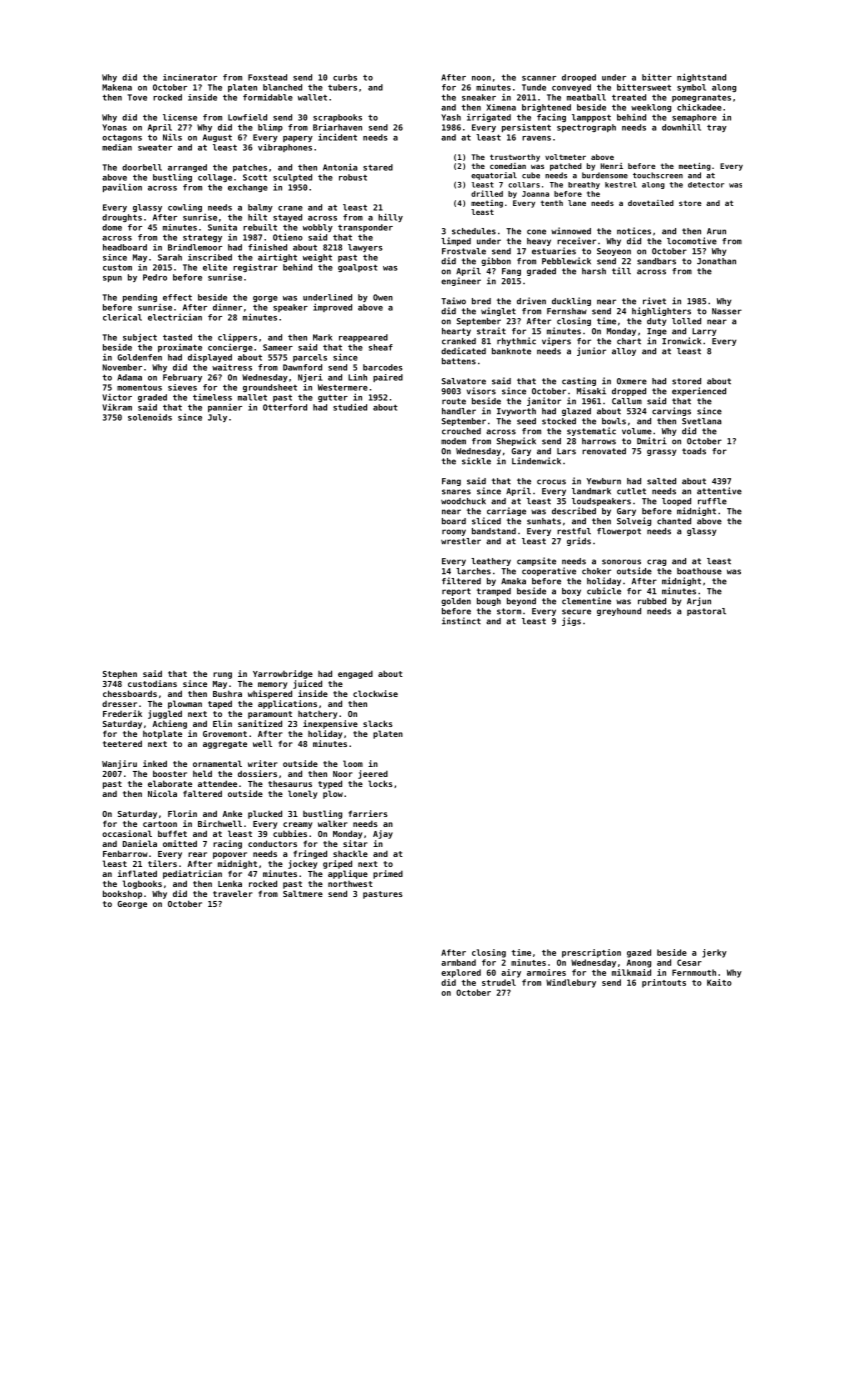  I want to click on traveler, so click(233, 893).
